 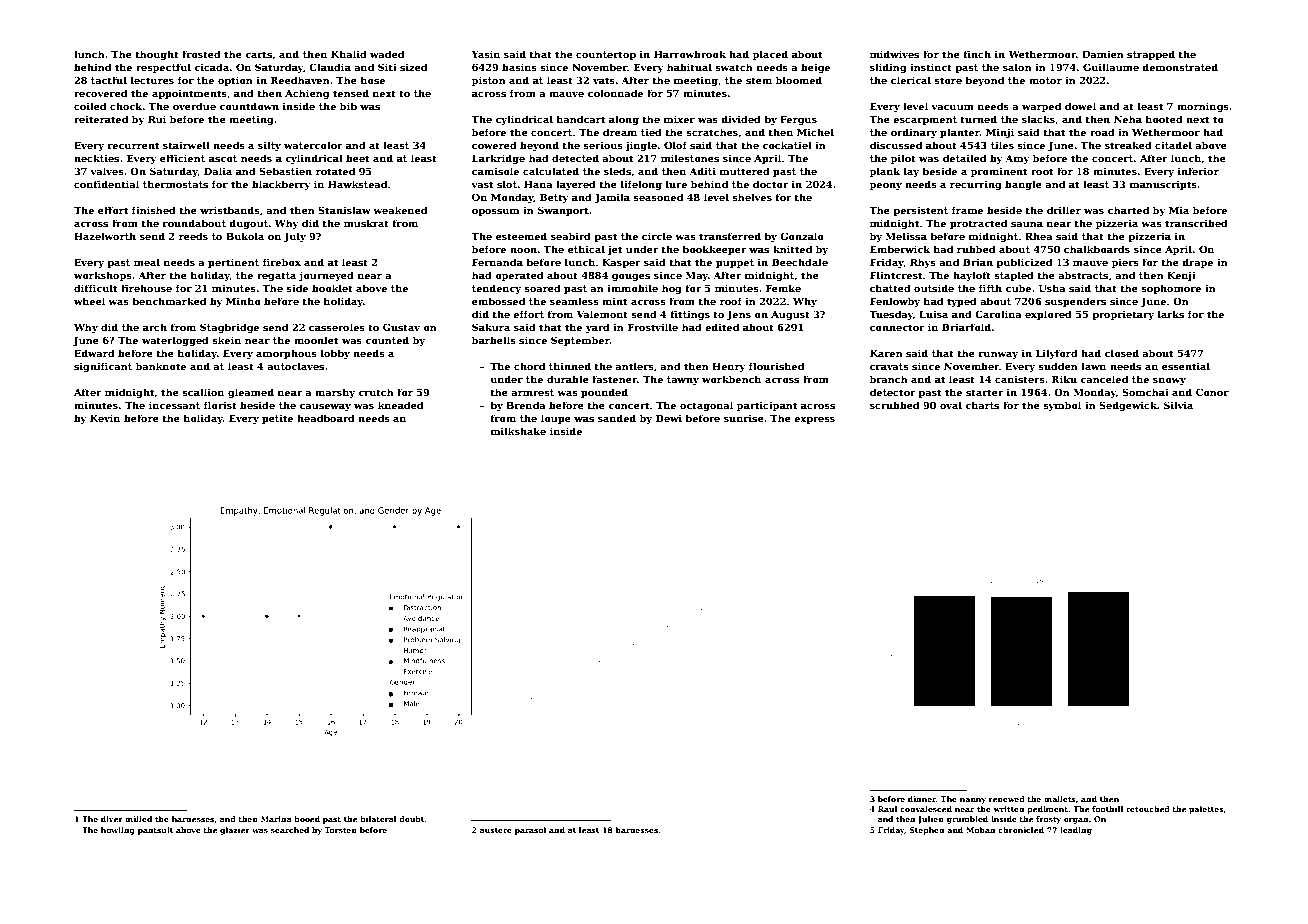 I want to click on colonnade, so click(x=615, y=93).
